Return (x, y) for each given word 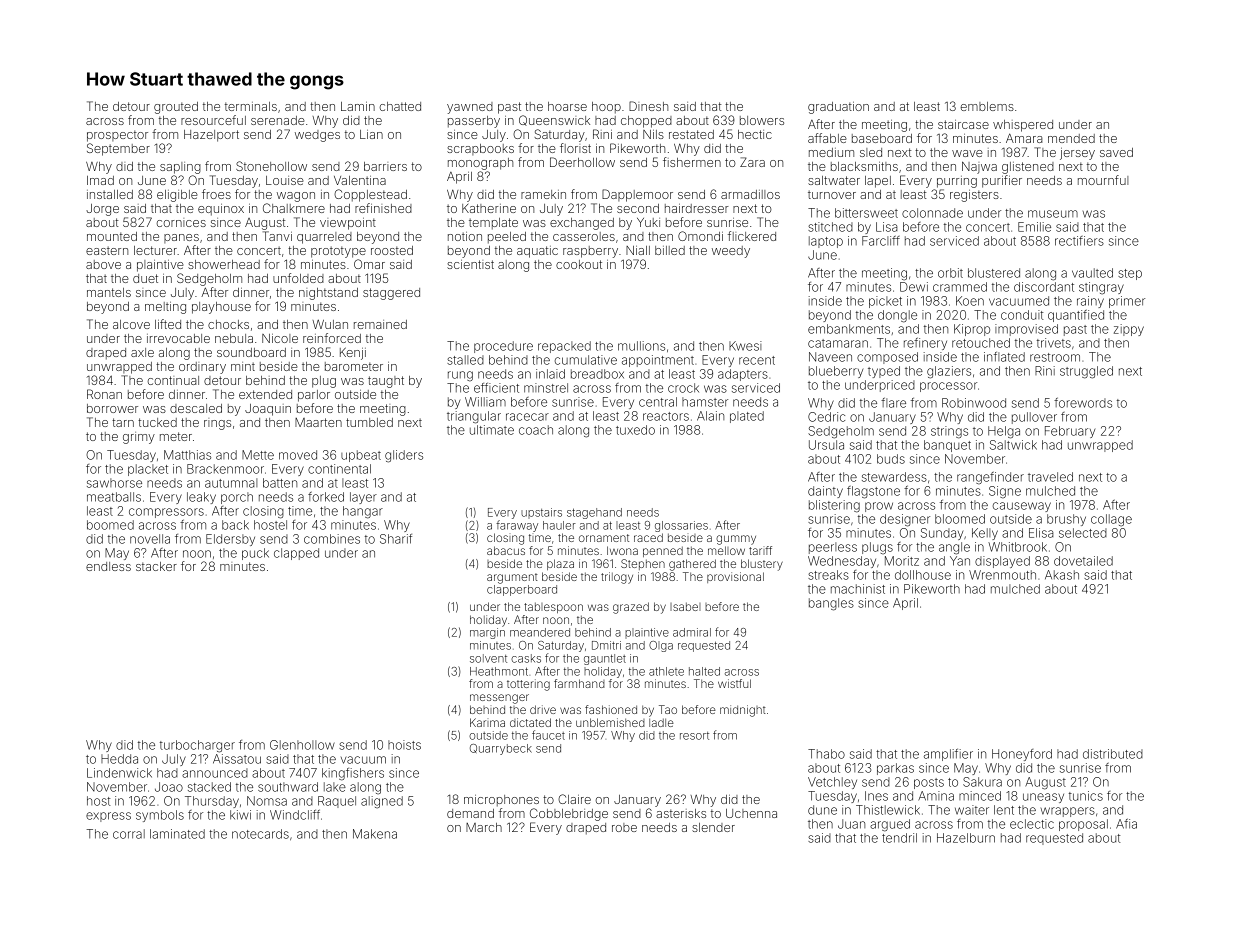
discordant (1044, 287)
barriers (385, 166)
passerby (474, 122)
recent (757, 360)
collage (1111, 520)
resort (694, 736)
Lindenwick (119, 773)
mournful (1103, 180)
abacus (506, 550)
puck (255, 554)
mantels (109, 292)
